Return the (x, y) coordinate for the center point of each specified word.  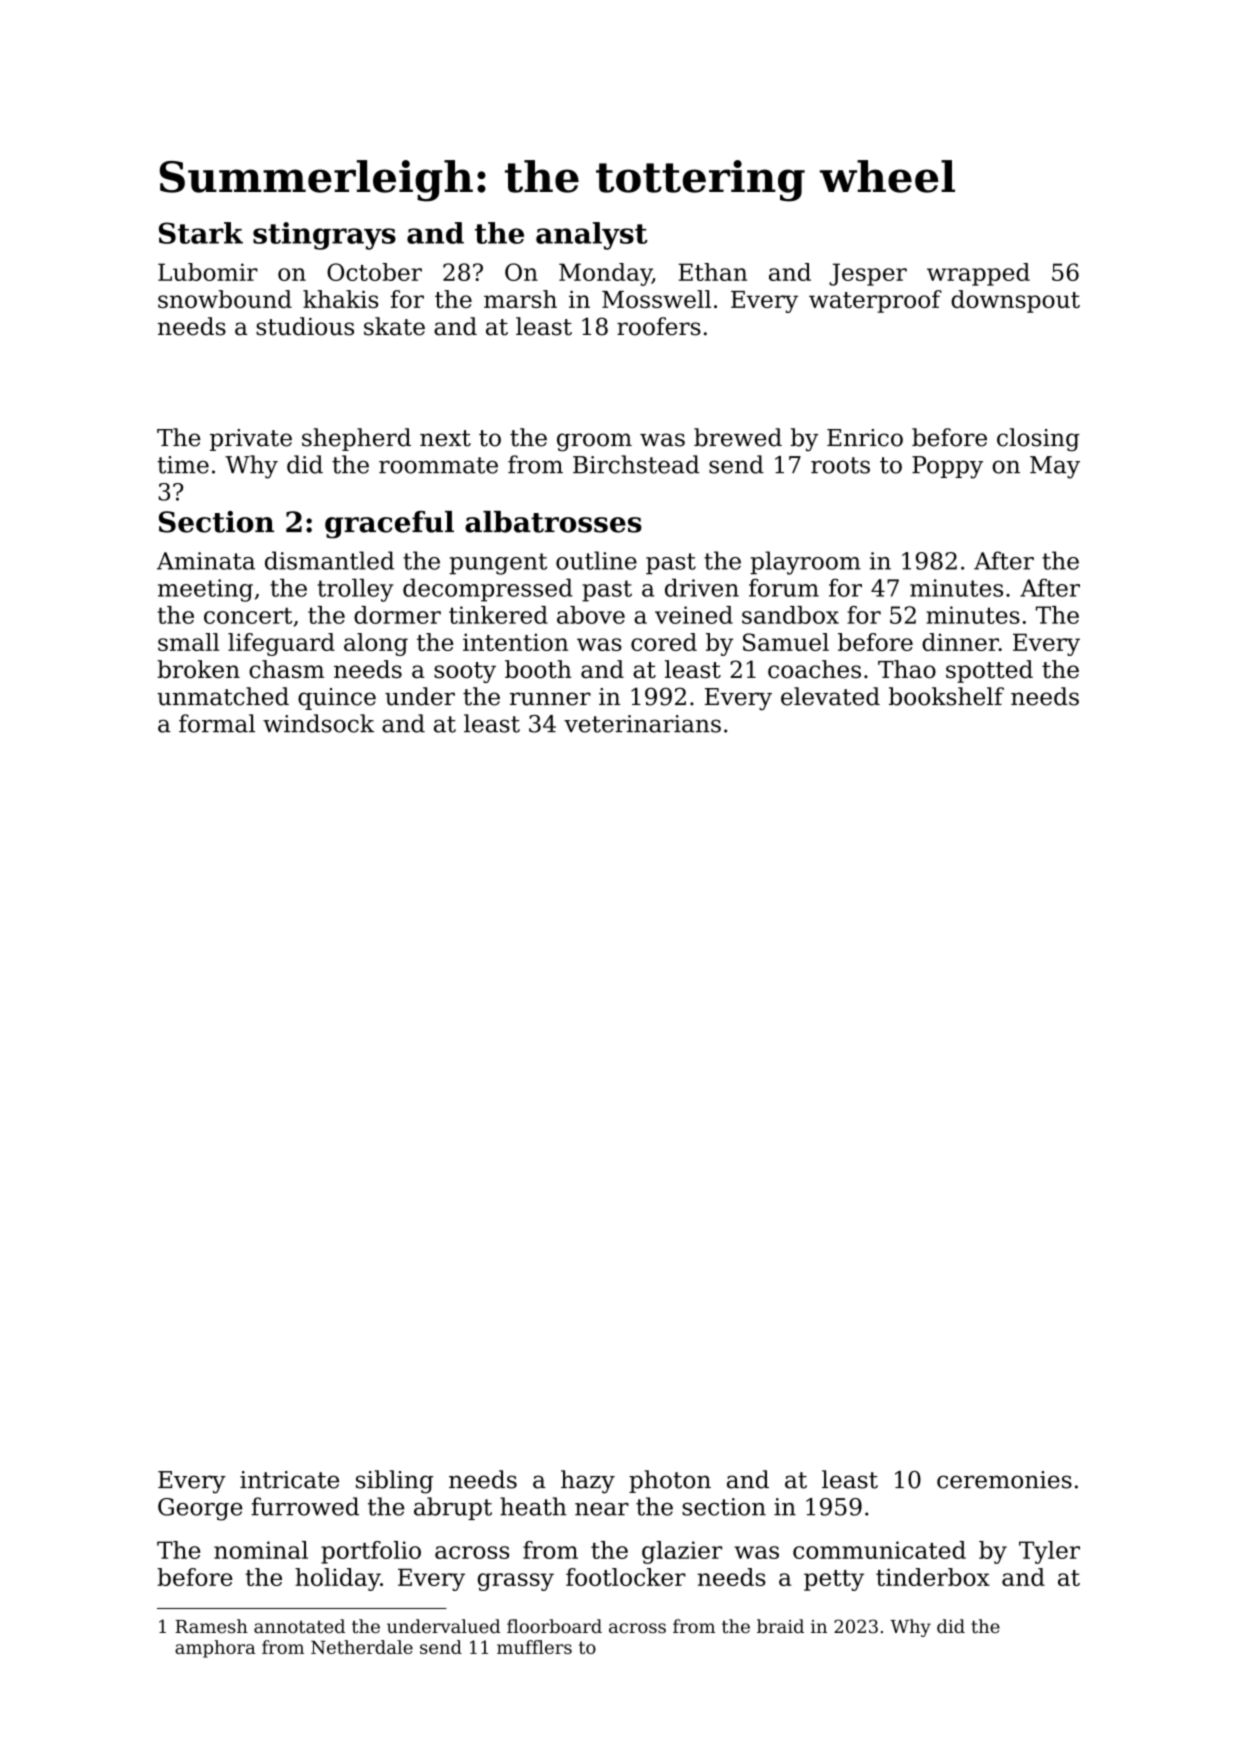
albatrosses (553, 522)
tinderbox (933, 1577)
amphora (215, 1649)
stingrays (324, 236)
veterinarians (642, 724)
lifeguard (281, 644)
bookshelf (946, 696)
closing (1038, 439)
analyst (592, 236)
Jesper (868, 274)
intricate (289, 1480)
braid (780, 1626)
